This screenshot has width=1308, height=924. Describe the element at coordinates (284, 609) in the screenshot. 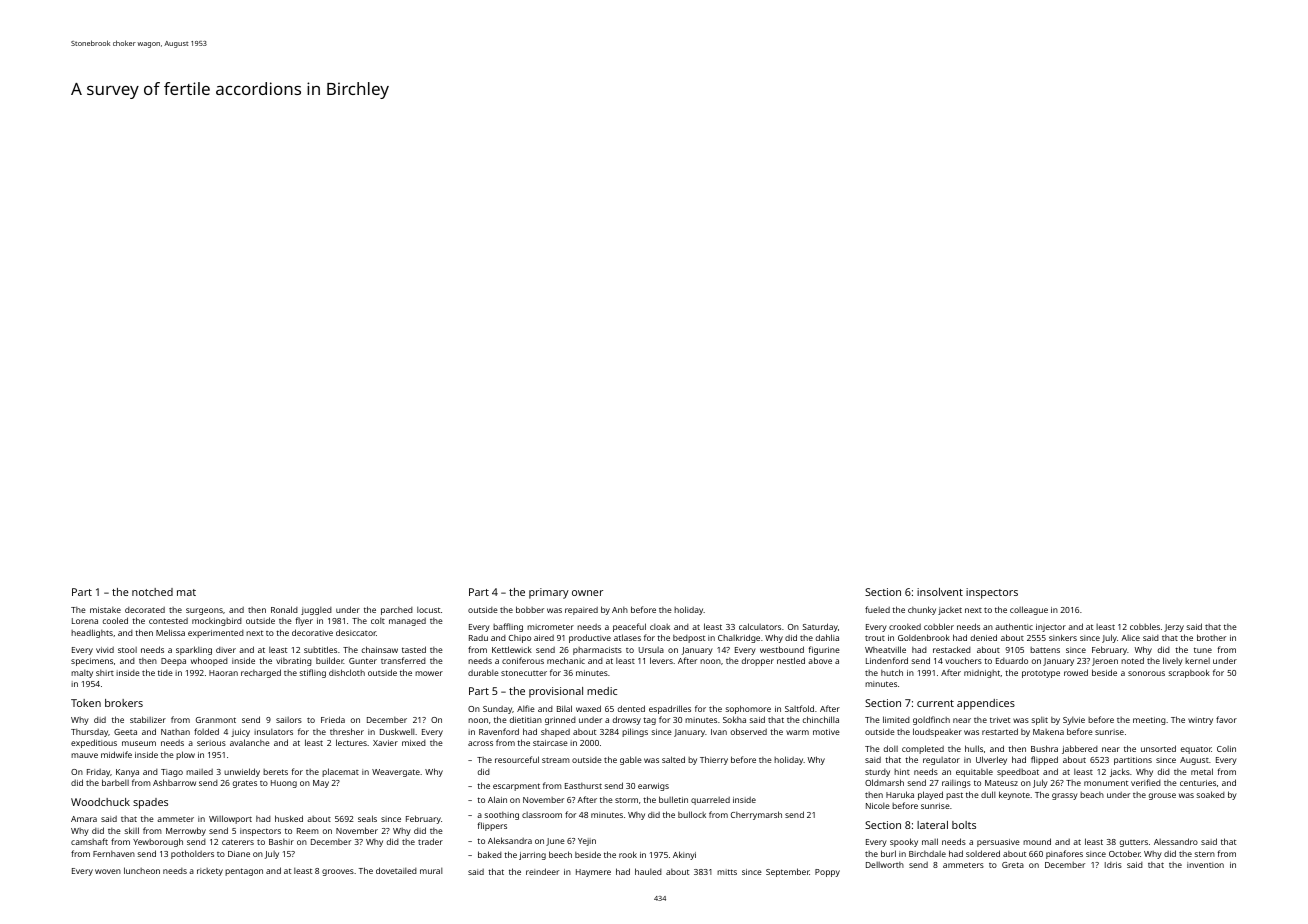

I see `Ronald` at that location.
